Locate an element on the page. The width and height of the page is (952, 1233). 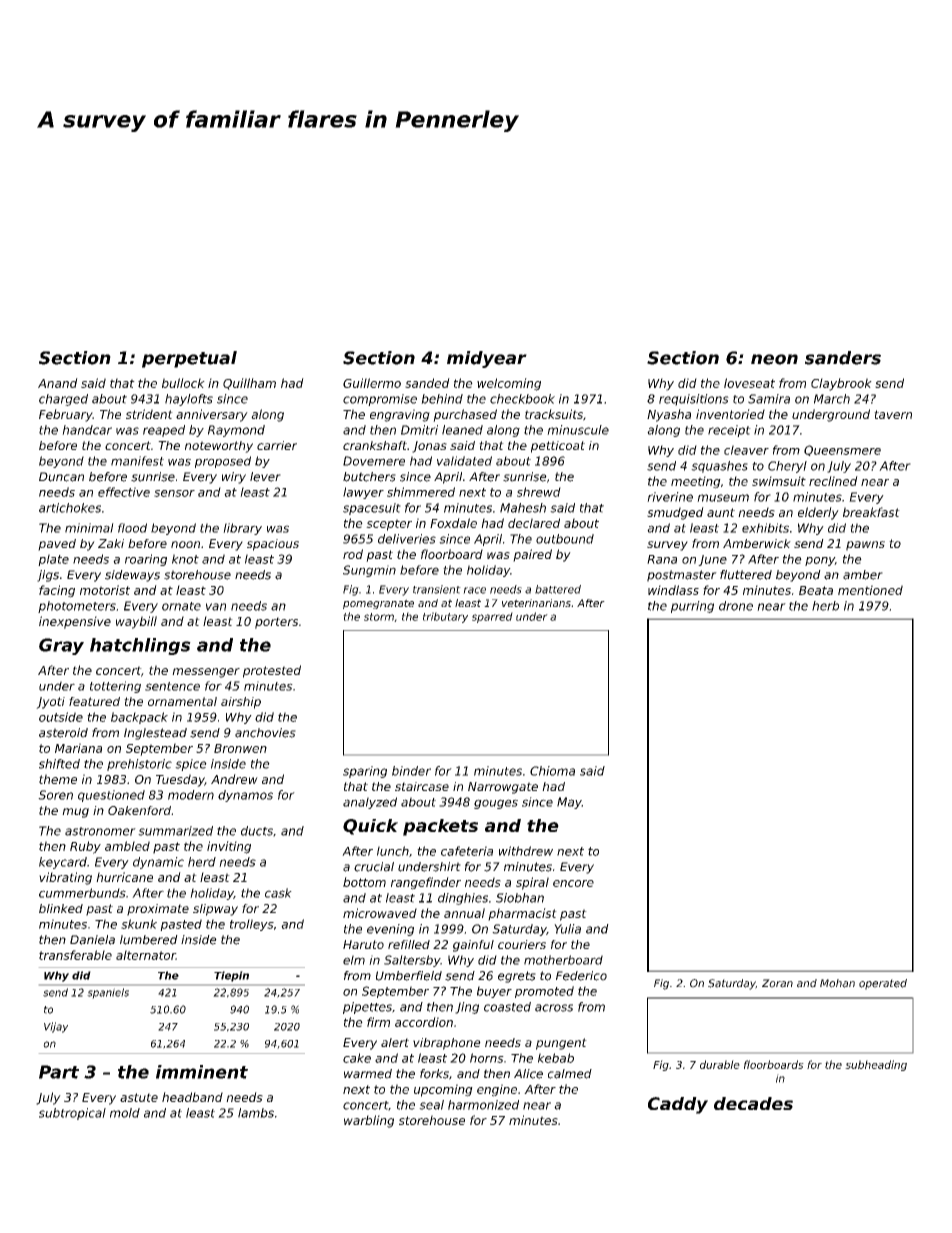
Anand is located at coordinates (58, 383).
